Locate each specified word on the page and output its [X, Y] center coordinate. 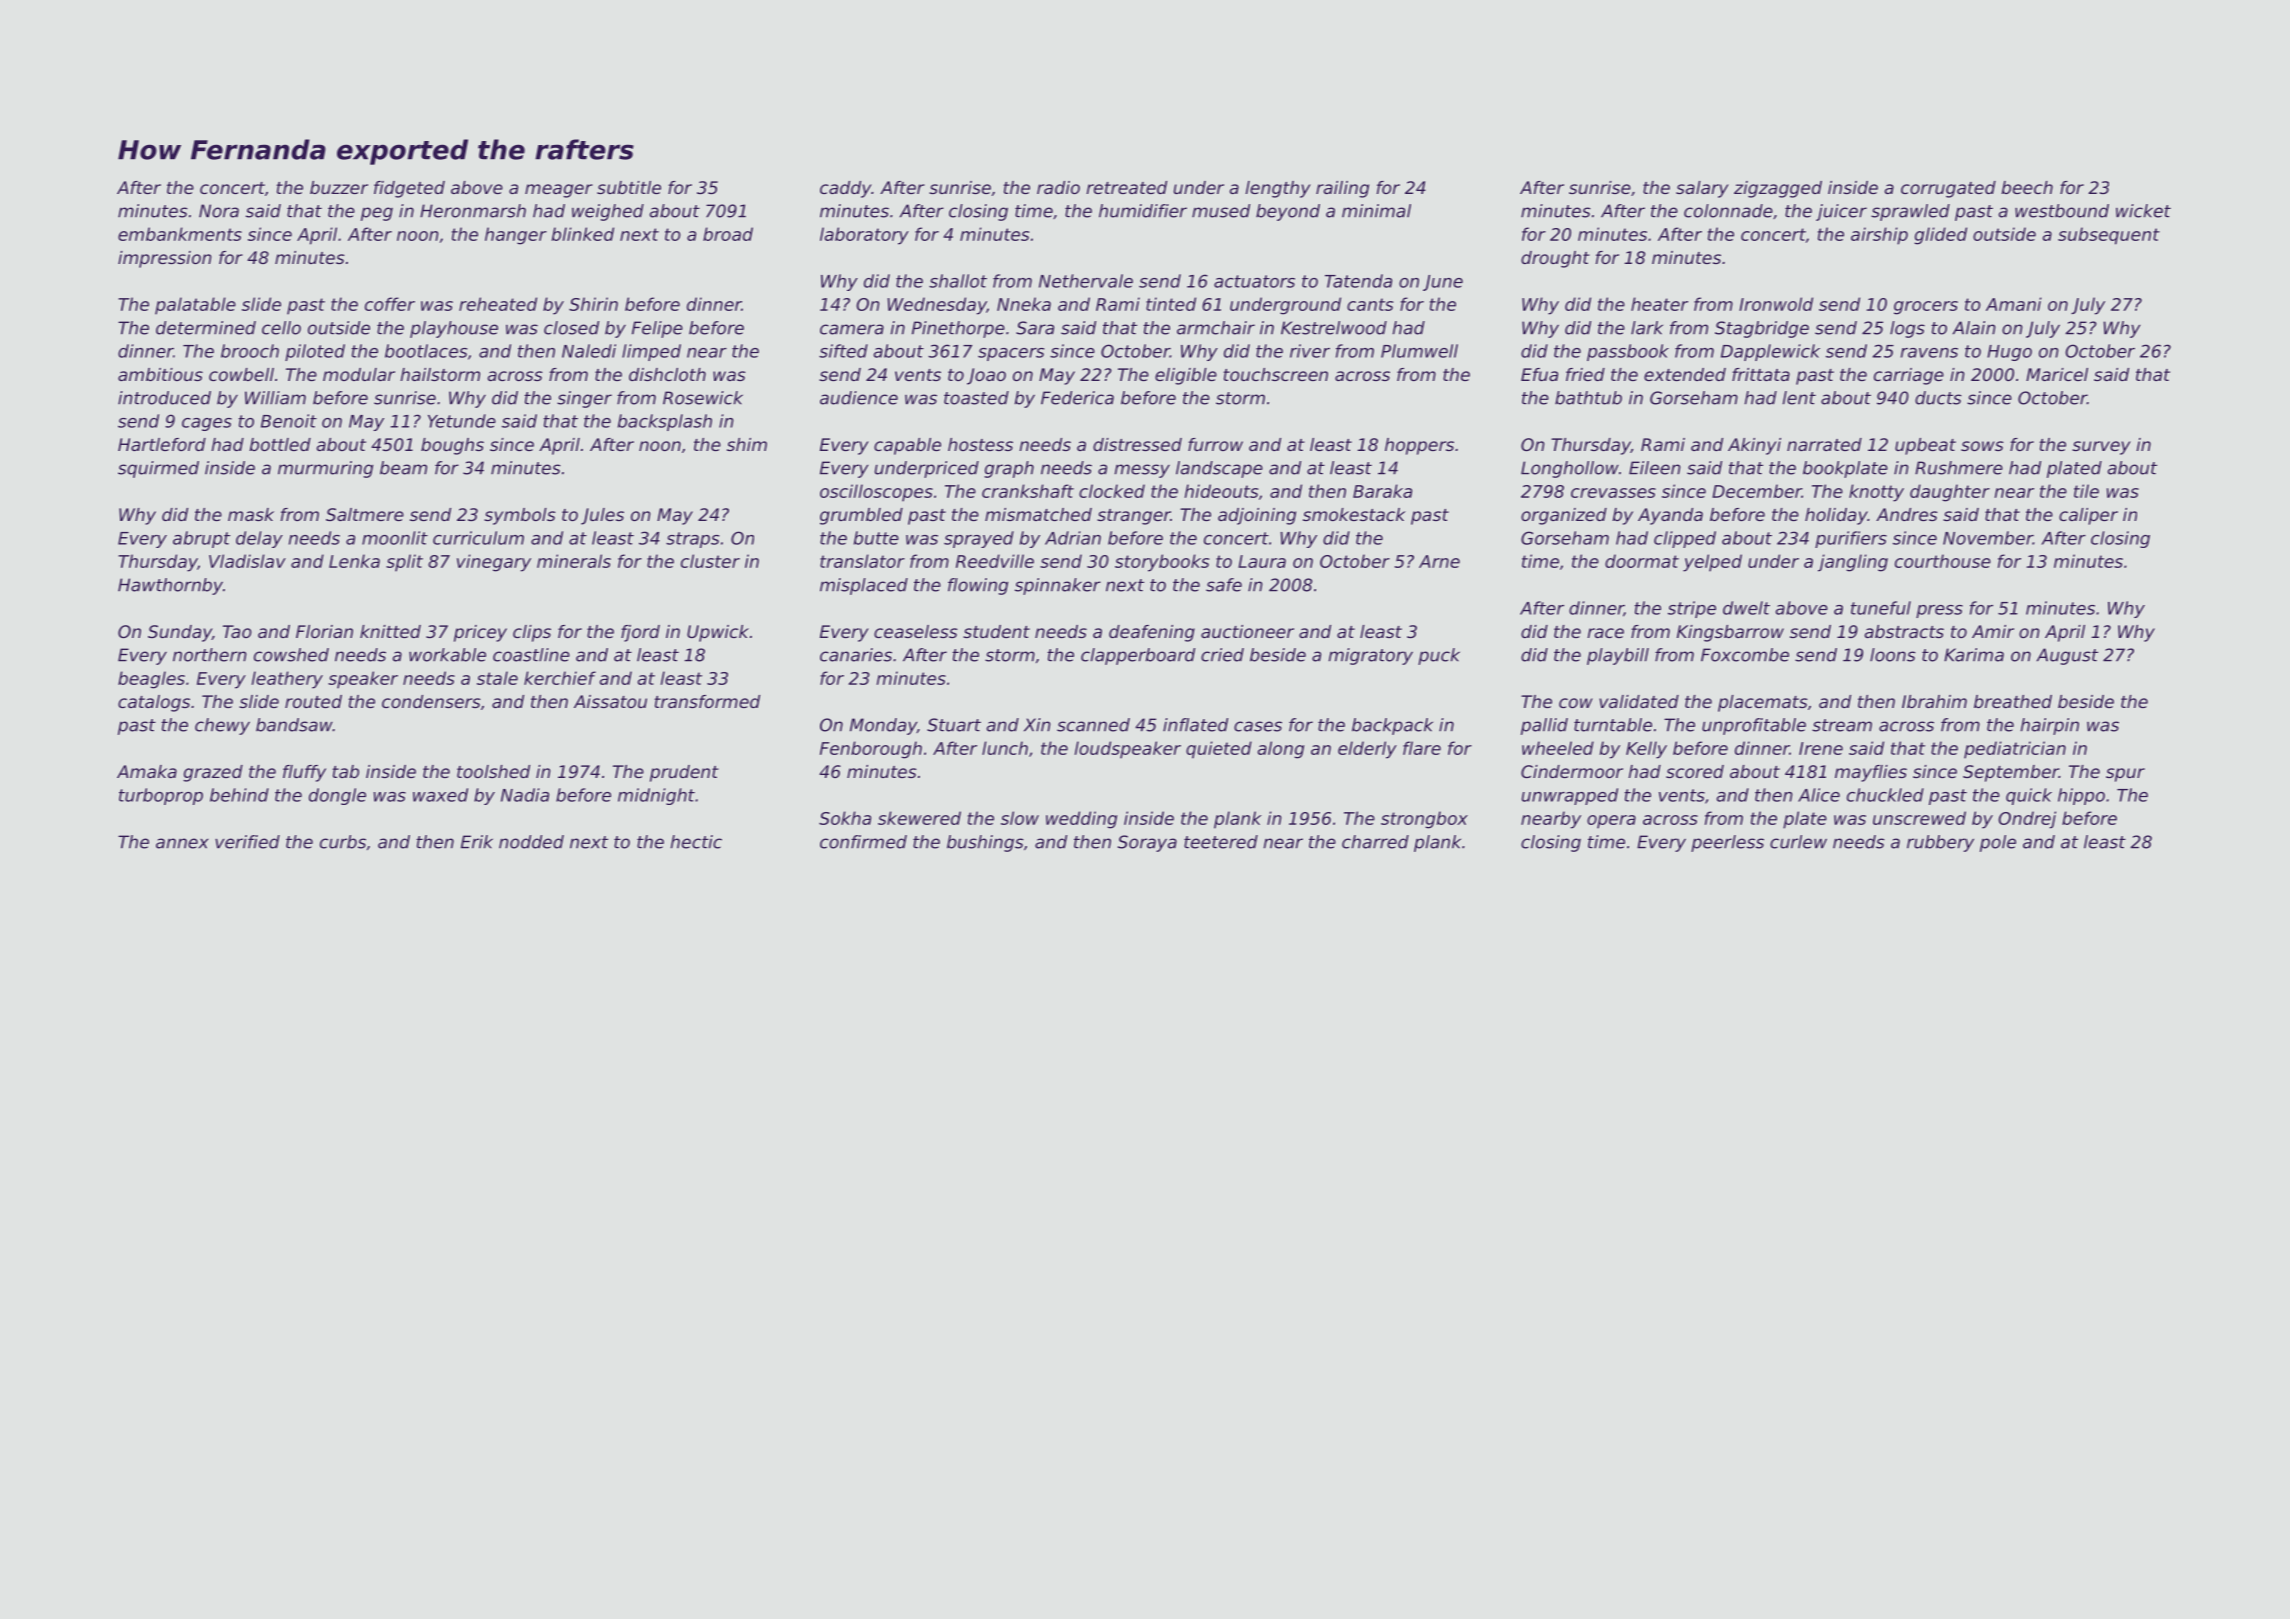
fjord [640, 633]
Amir [1993, 631]
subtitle [629, 187]
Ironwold [1776, 304]
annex [182, 843]
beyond [1288, 212]
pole [1998, 843]
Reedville [995, 561]
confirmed [863, 842]
